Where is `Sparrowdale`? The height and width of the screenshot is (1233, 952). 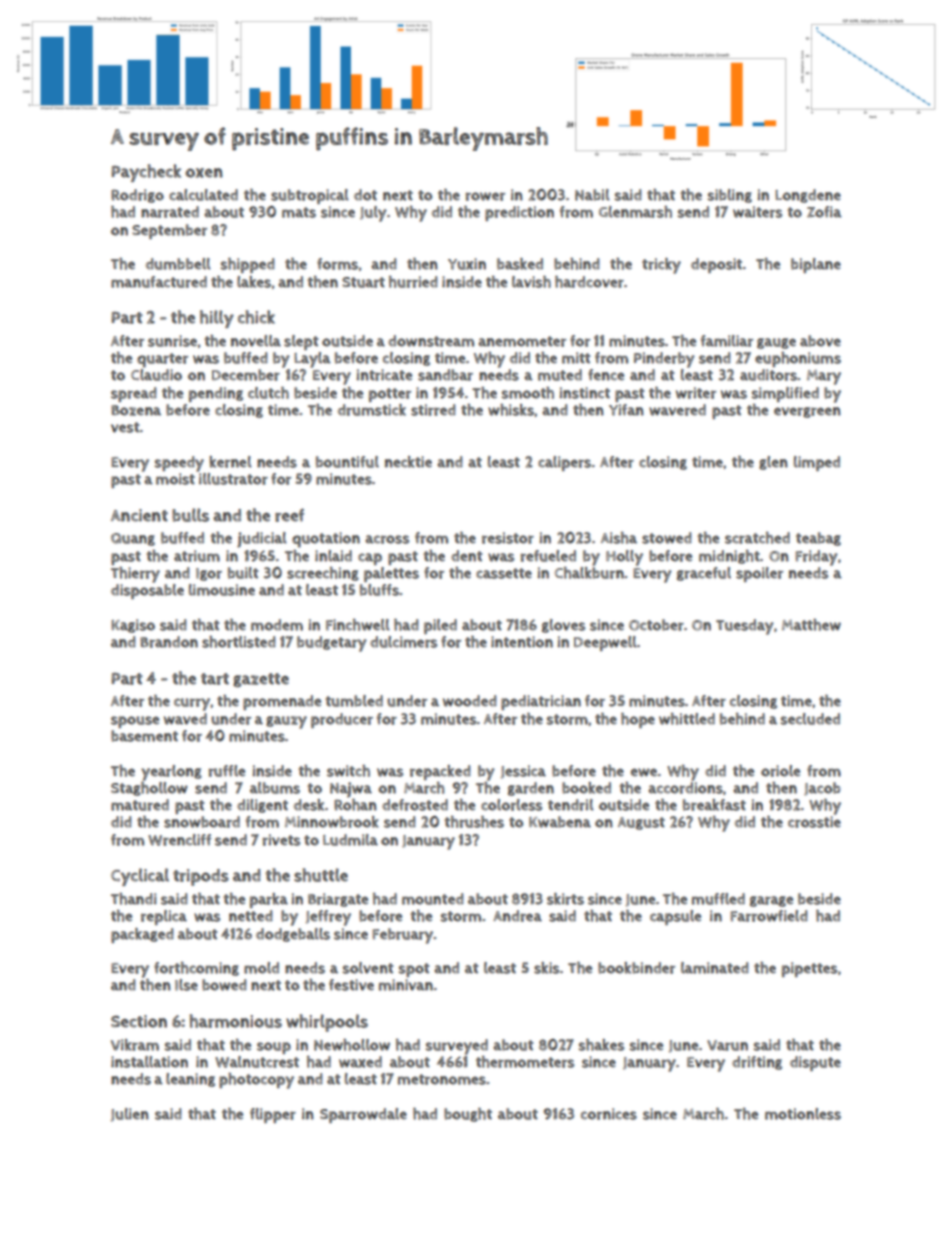
Sparrowdale is located at coordinates (363, 1115).
